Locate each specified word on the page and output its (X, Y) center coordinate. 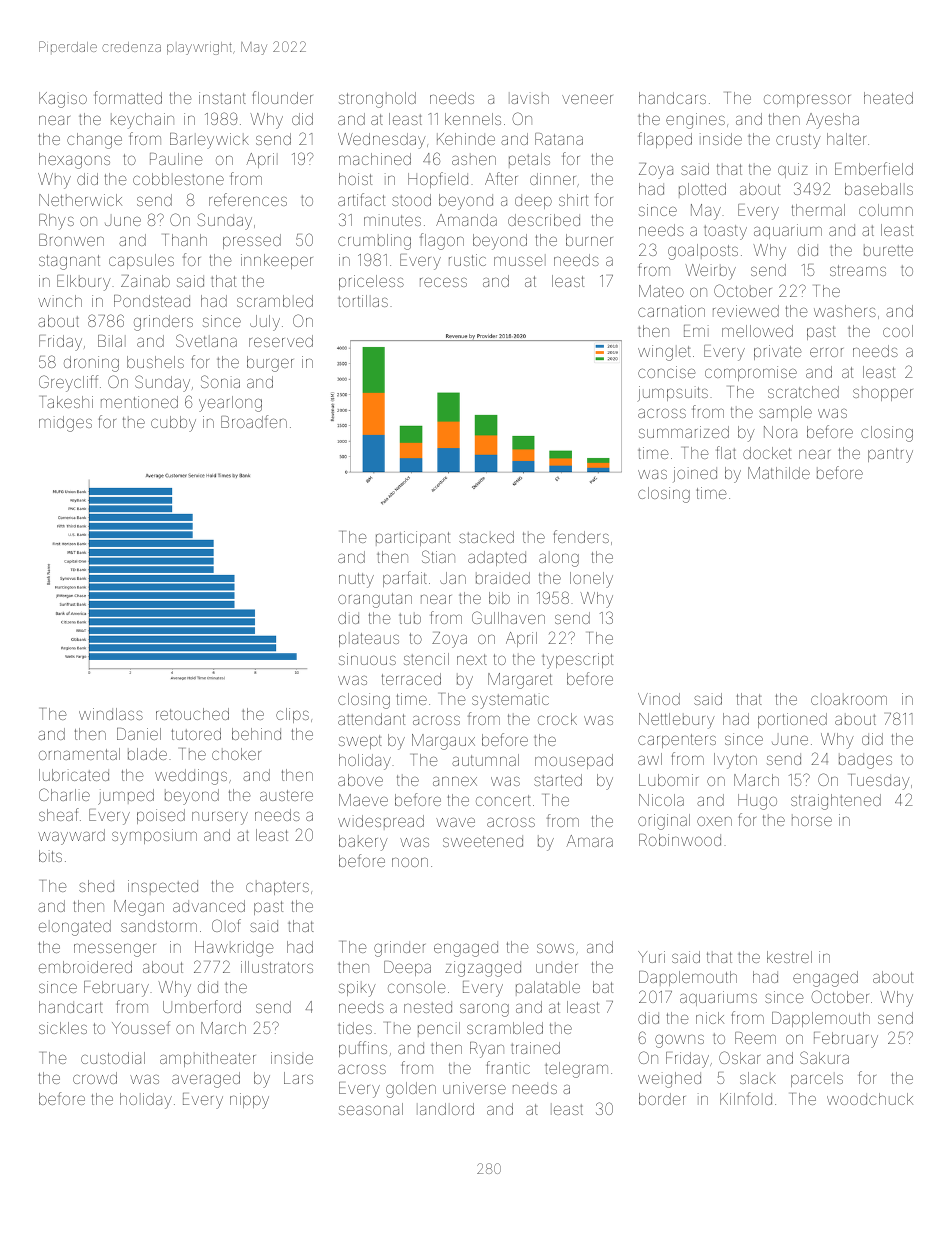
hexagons (74, 161)
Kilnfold (746, 1098)
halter (846, 139)
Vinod (659, 699)
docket (767, 453)
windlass (111, 714)
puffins (363, 1049)
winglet (664, 353)
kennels (473, 119)
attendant (371, 719)
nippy (249, 1101)
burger (270, 364)
